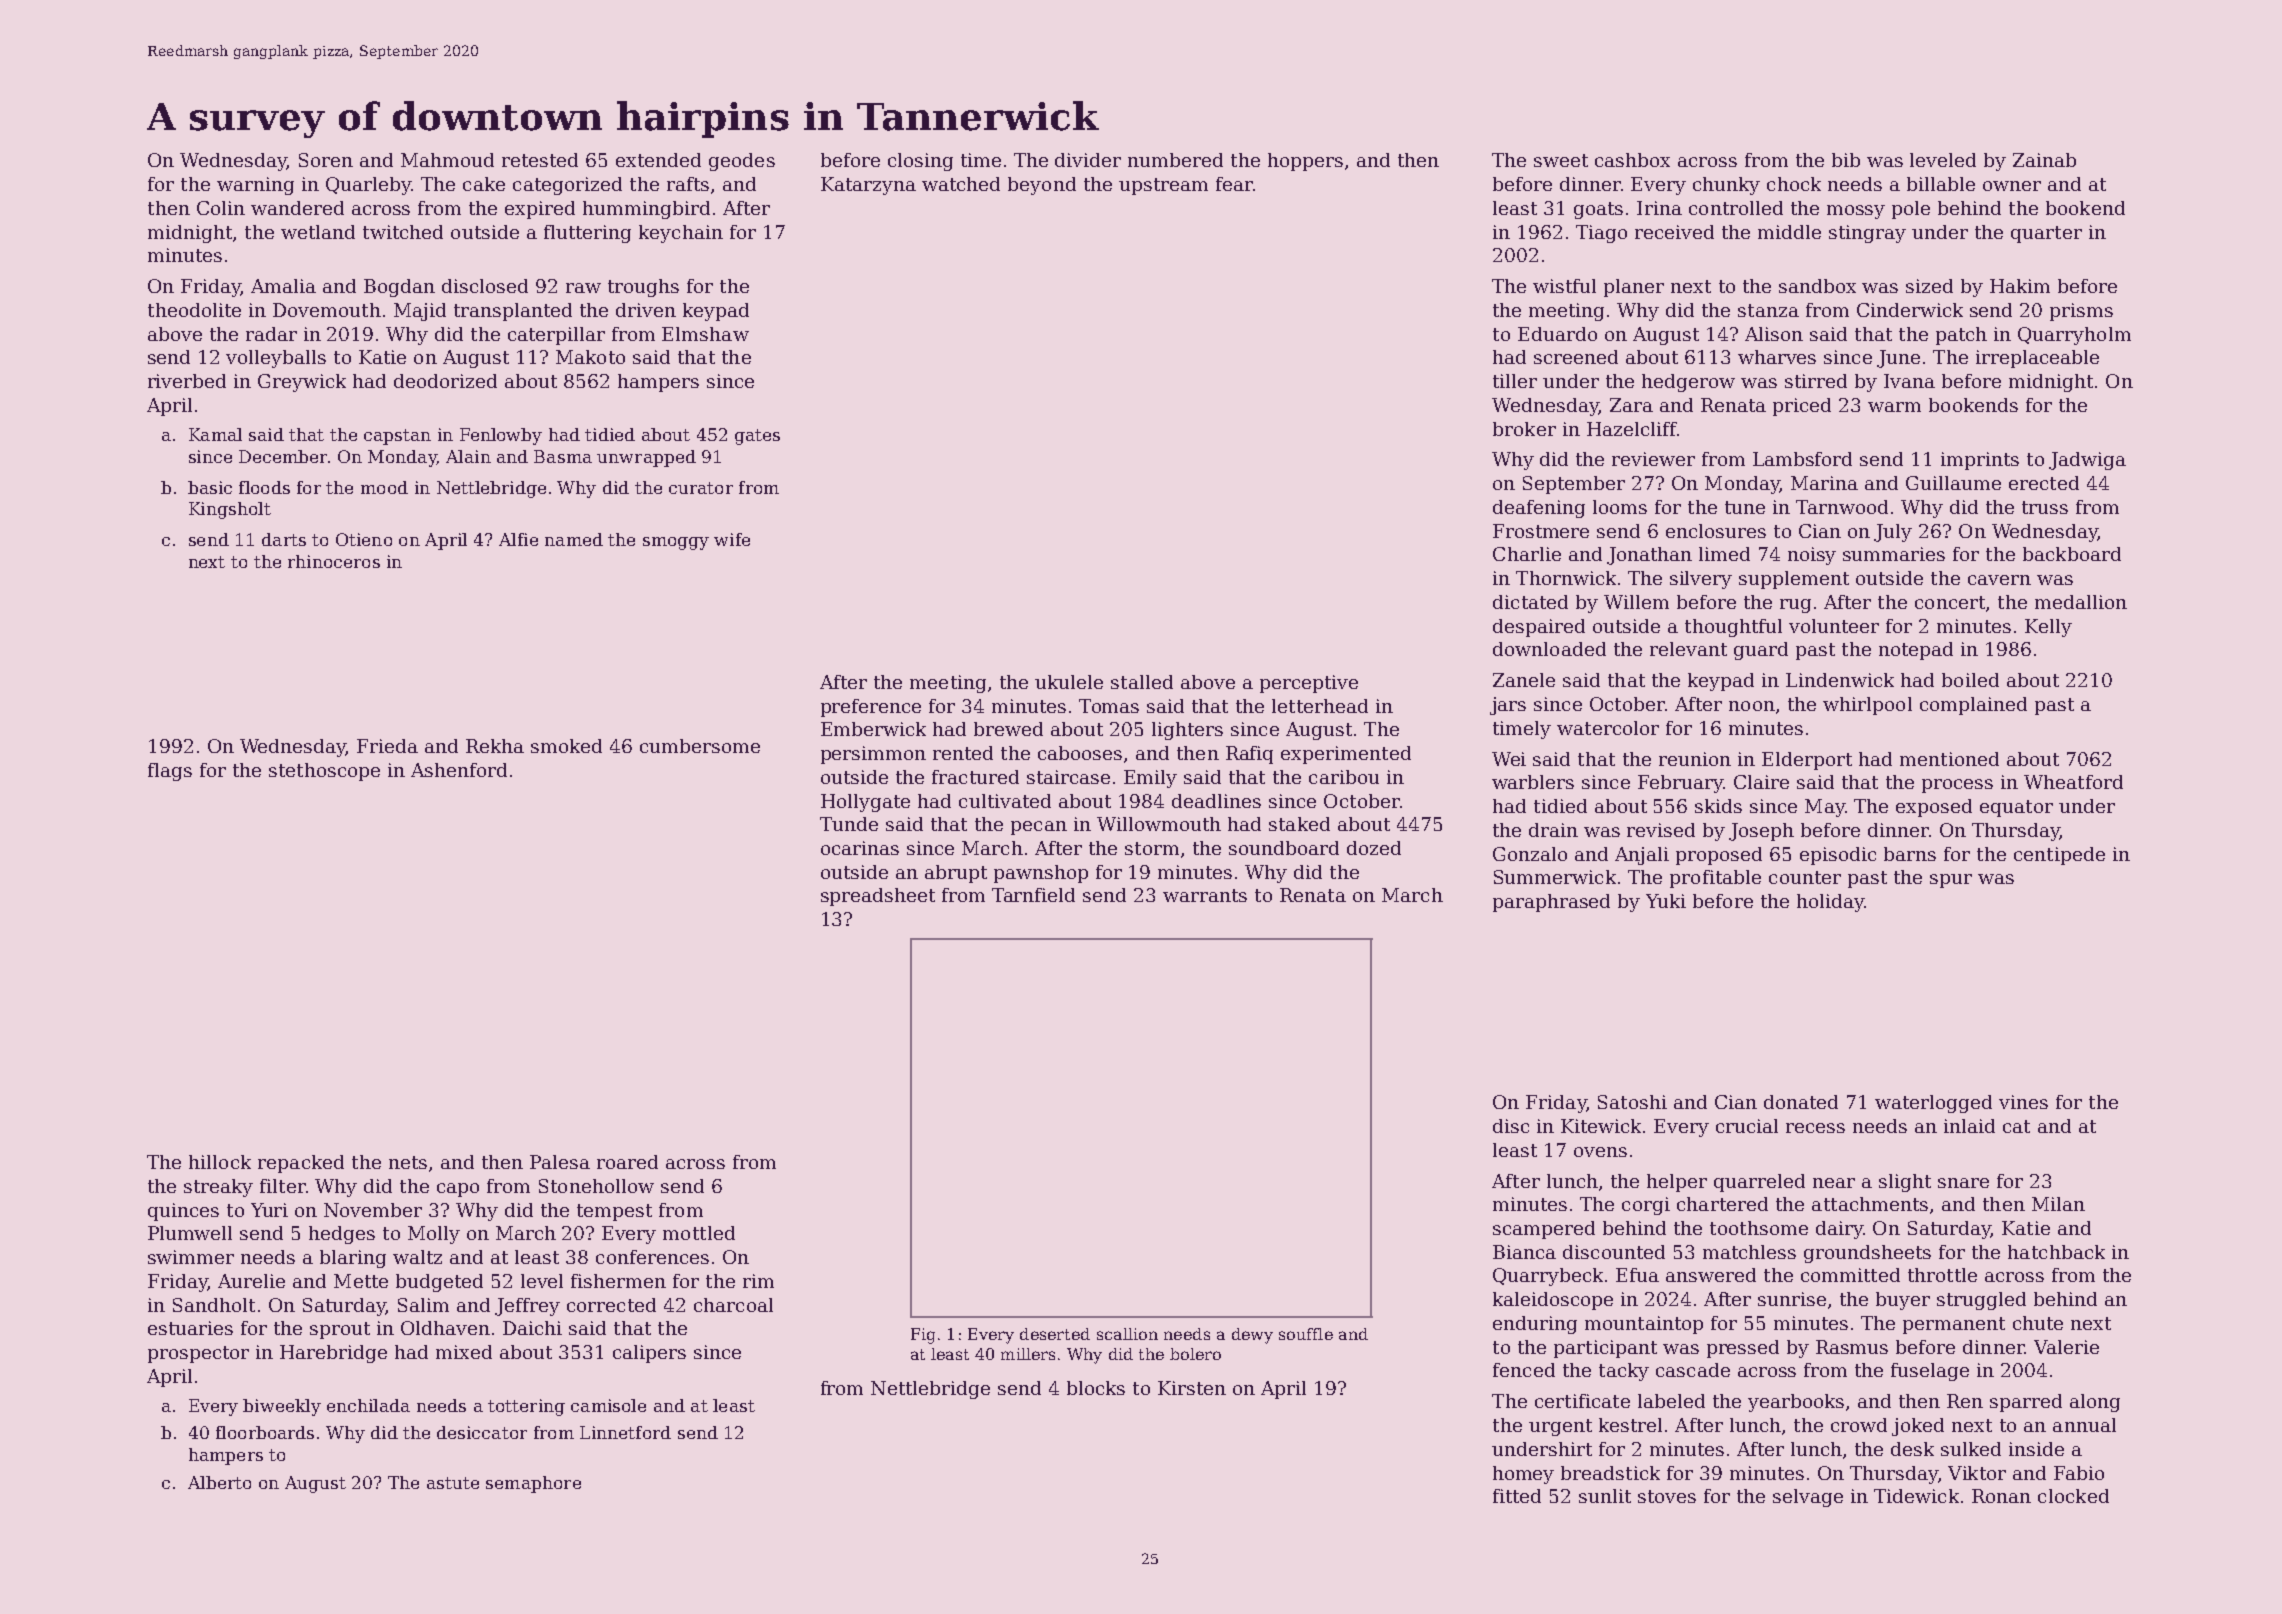 Image resolution: width=2282 pixels, height=1614 pixels. Describe the element at coordinates (963, 753) in the image. I see `rented` at that location.
